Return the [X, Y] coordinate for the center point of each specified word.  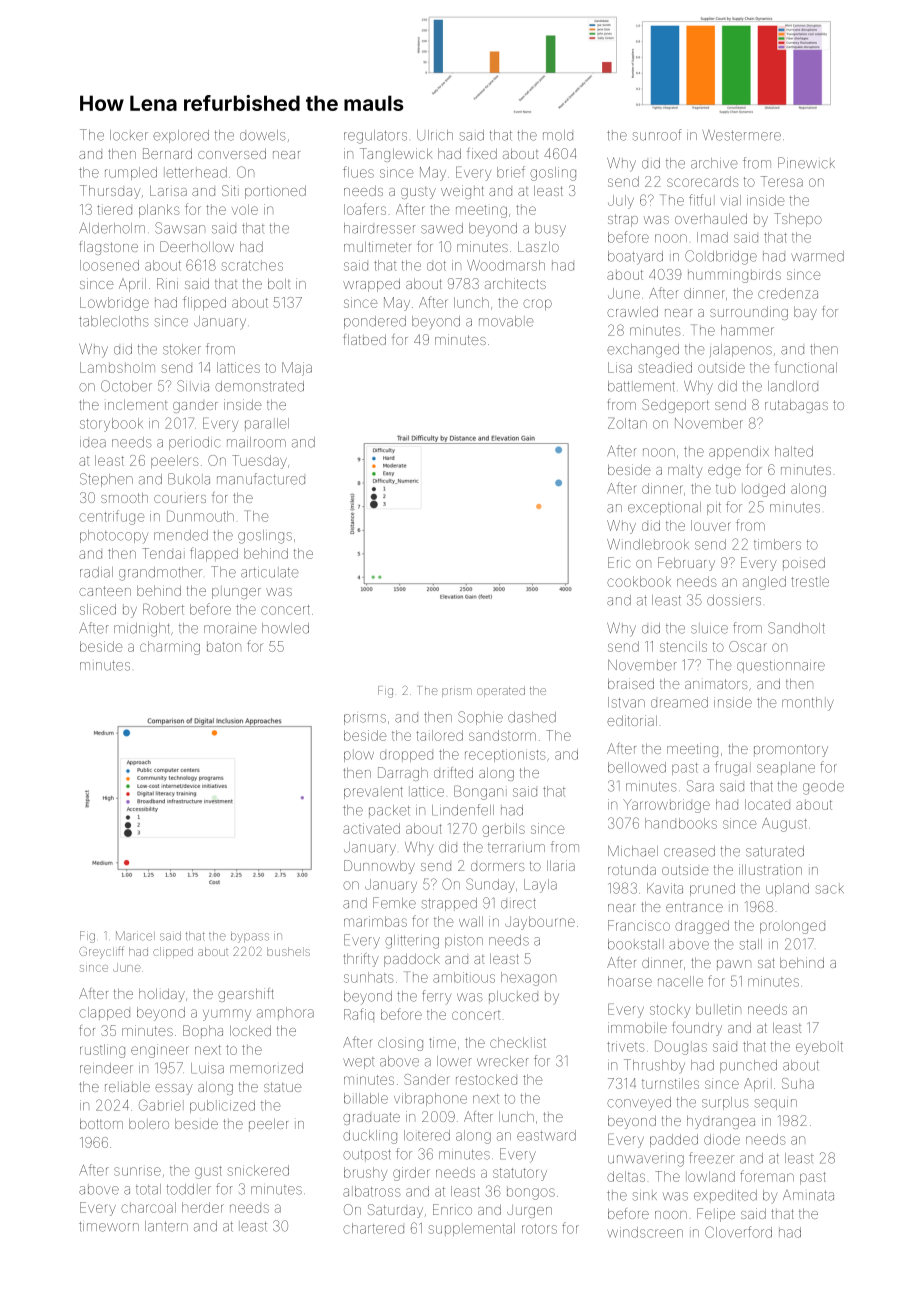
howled [285, 628]
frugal [733, 768]
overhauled [711, 219]
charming [170, 648]
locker [129, 135]
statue [283, 1087]
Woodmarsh [506, 265]
